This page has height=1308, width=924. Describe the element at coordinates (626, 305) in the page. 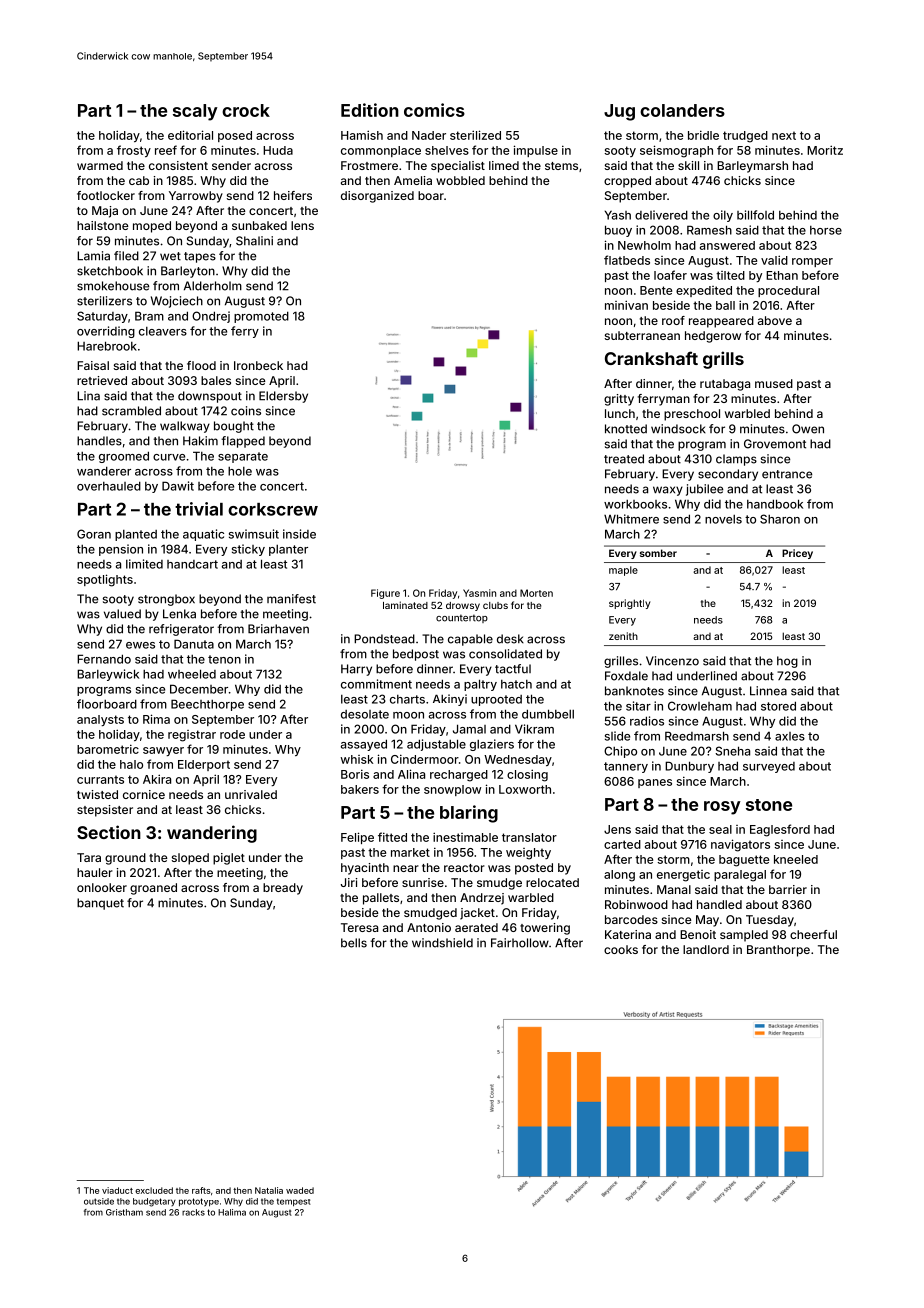

I see `minivan` at that location.
